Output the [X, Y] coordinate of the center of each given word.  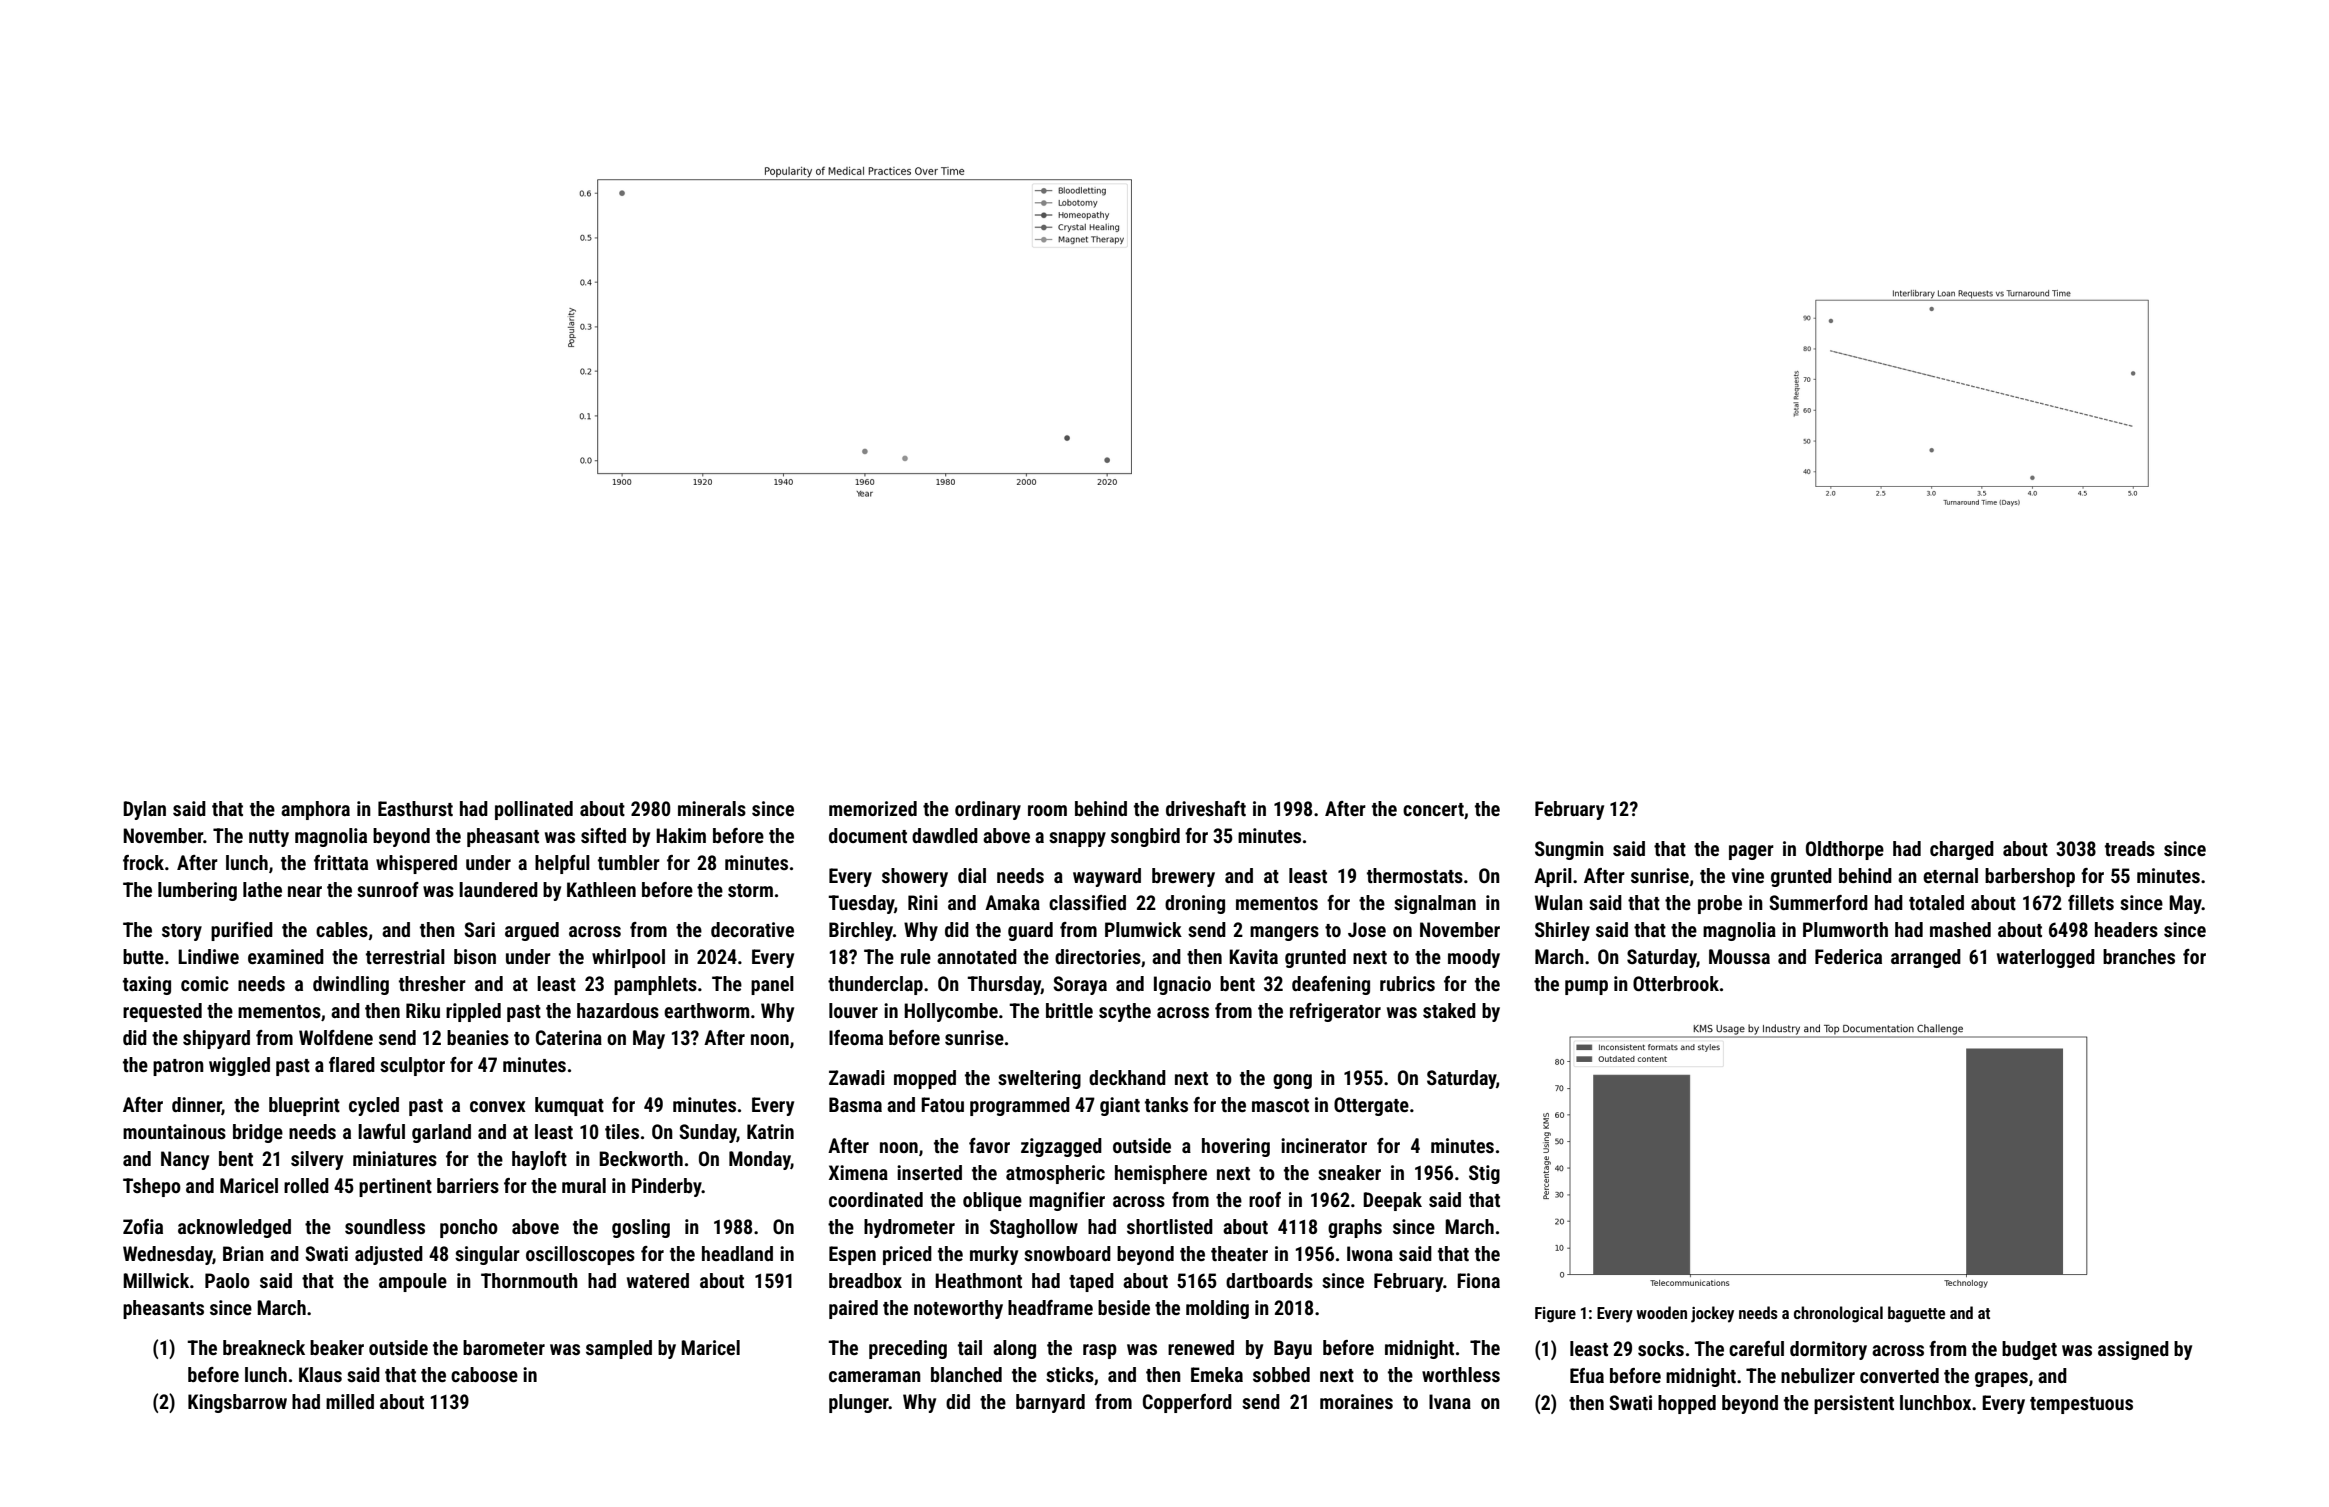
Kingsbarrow [237, 1403]
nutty [269, 838]
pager [1751, 852]
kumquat [569, 1106]
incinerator [1324, 1145]
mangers [1284, 933]
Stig [1484, 1174]
